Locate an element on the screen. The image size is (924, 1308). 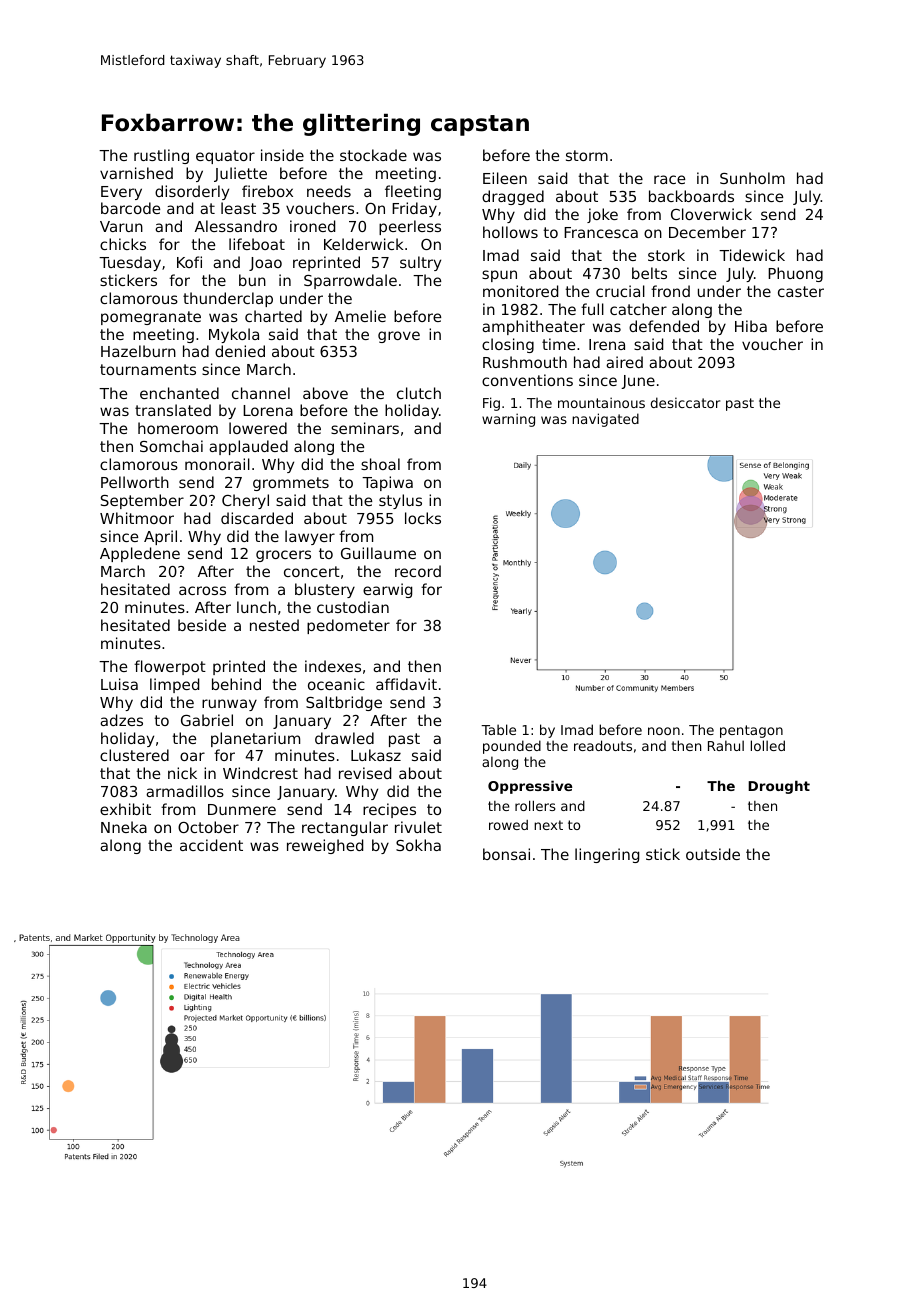
grocers is located at coordinates (283, 556).
